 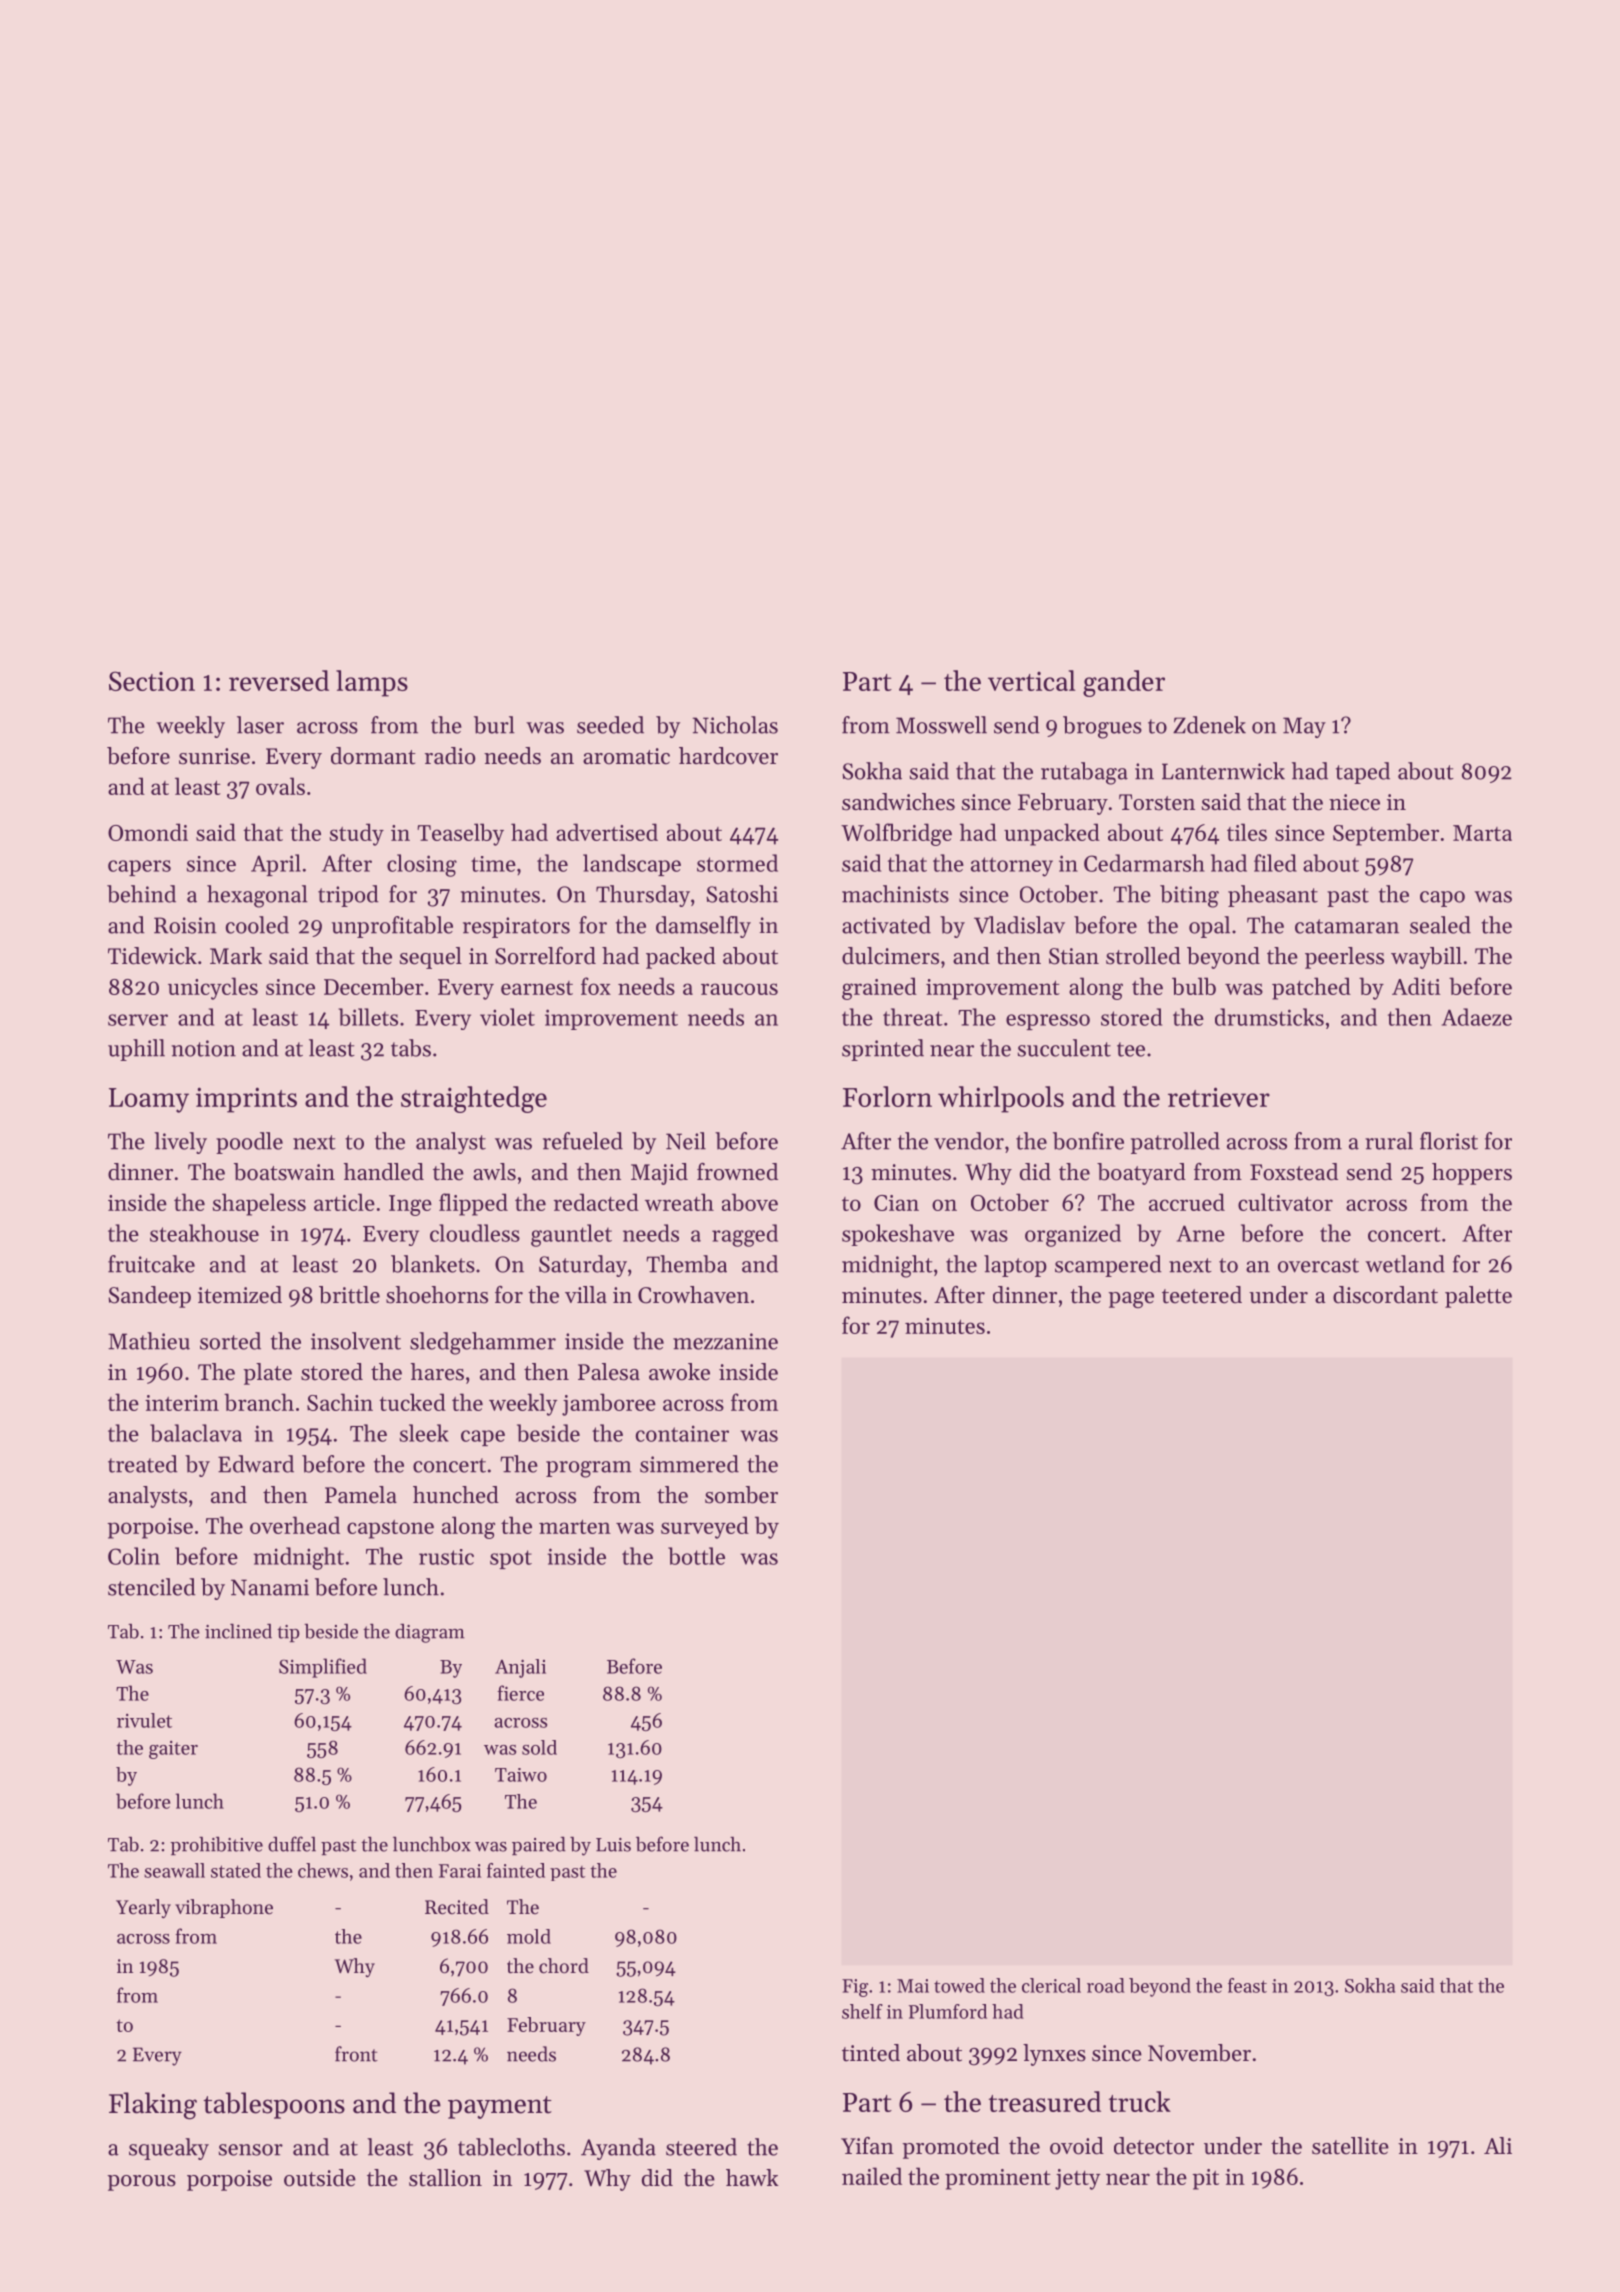 I want to click on advertised, so click(x=607, y=832).
